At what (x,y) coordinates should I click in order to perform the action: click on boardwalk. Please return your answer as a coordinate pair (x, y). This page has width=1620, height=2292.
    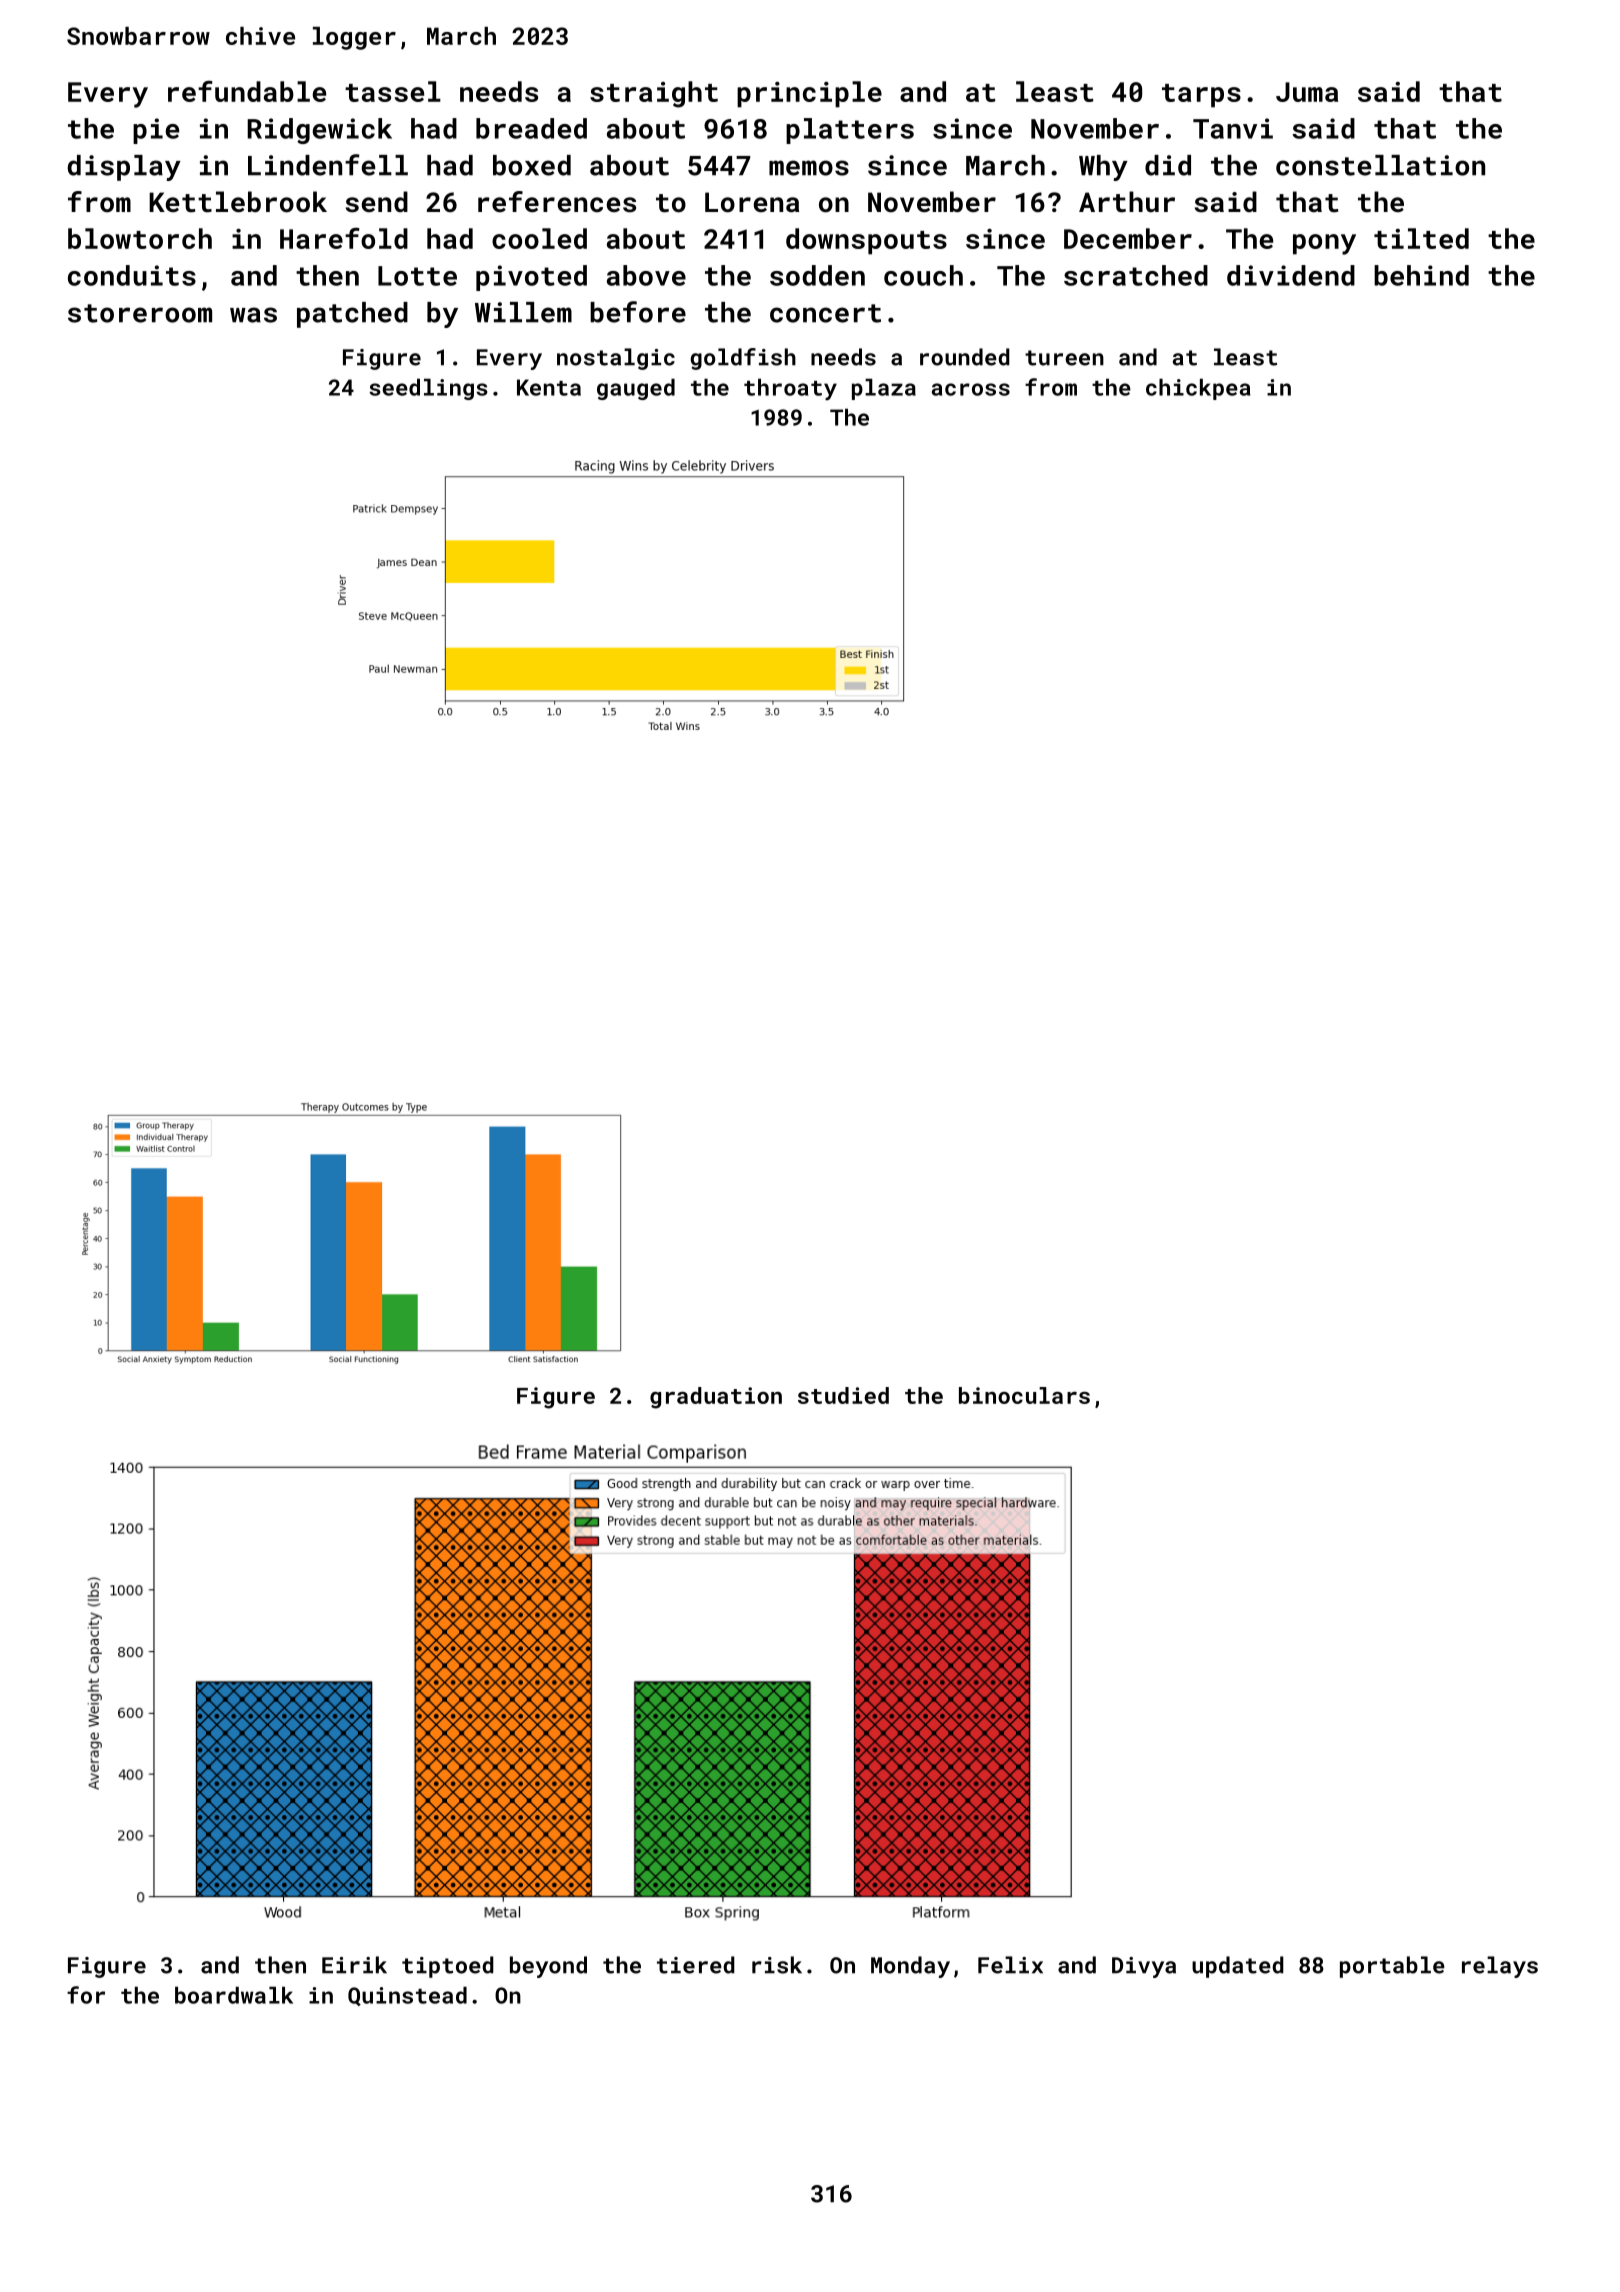
    Looking at the image, I should click on (234, 1995).
